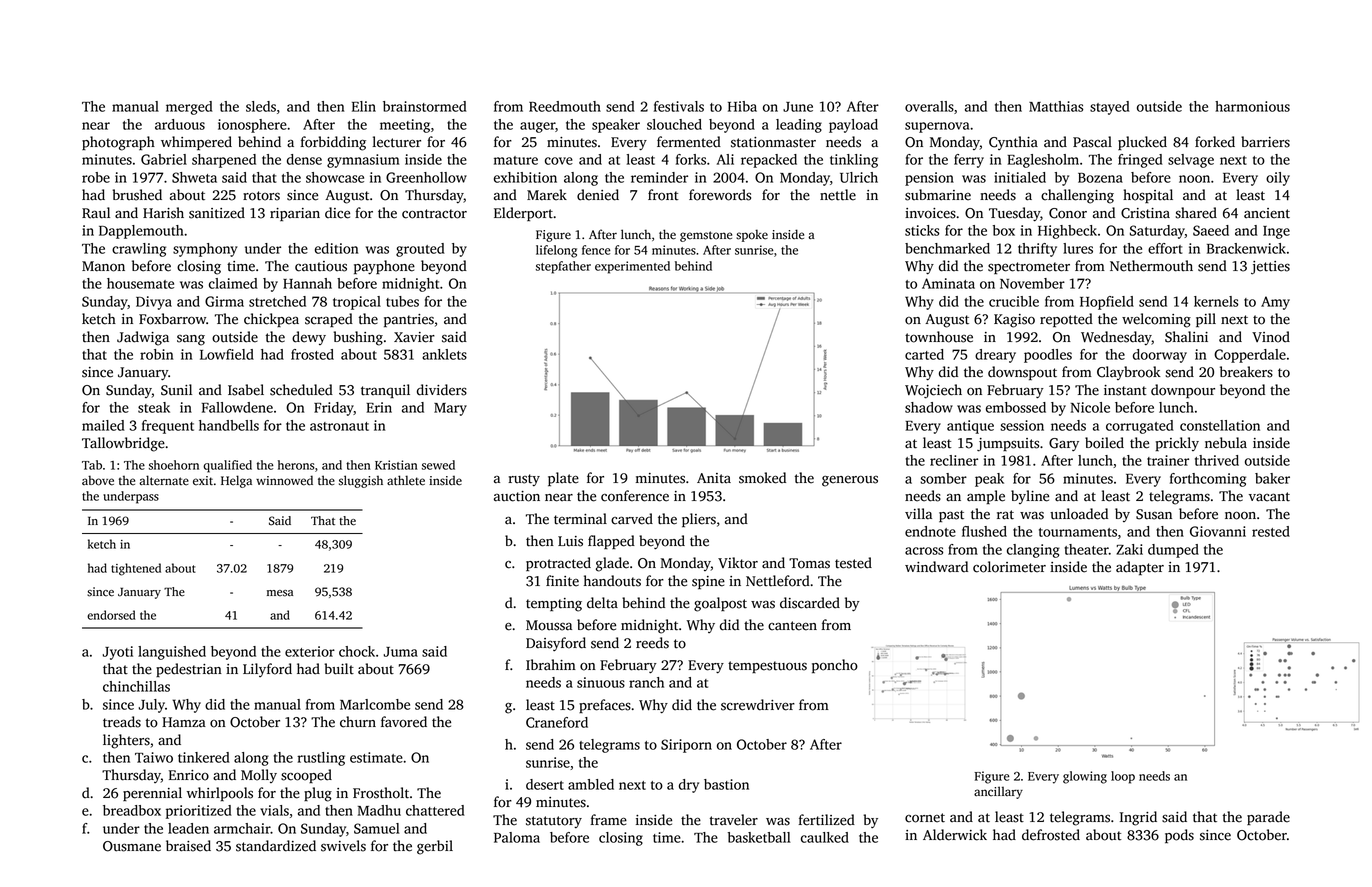 Image resolution: width=1372 pixels, height=887 pixels. What do you see at coordinates (551, 665) in the screenshot?
I see `Ibrahim` at bounding box center [551, 665].
